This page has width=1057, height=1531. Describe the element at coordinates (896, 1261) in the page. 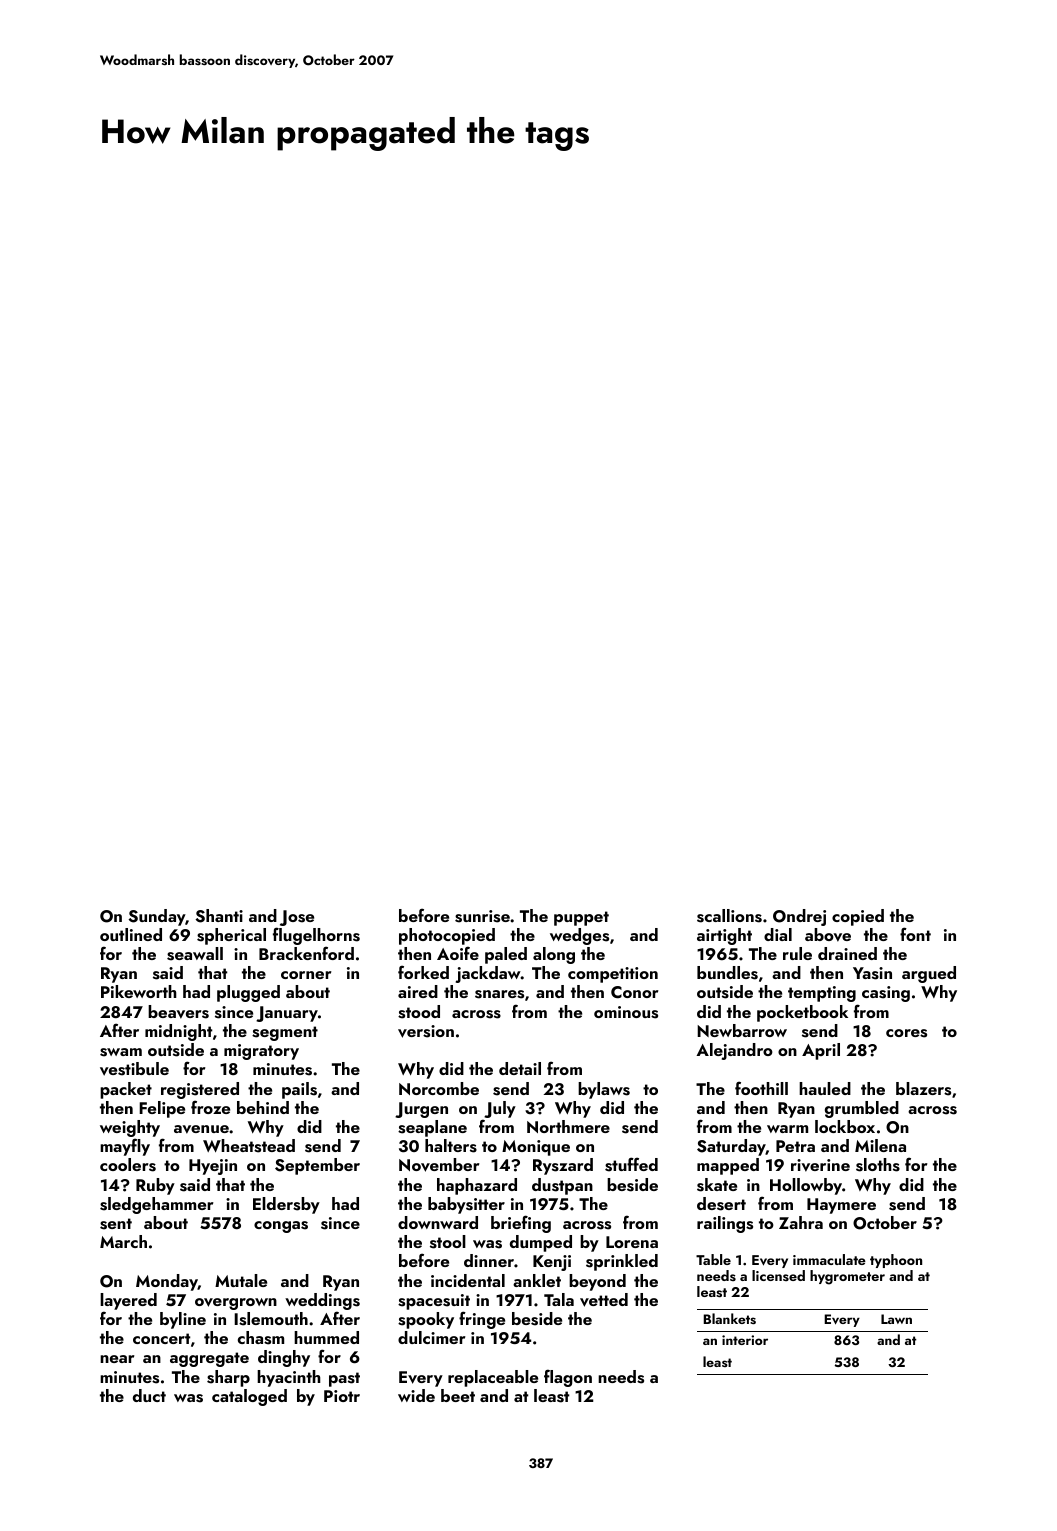

I see `typhoon` at that location.
